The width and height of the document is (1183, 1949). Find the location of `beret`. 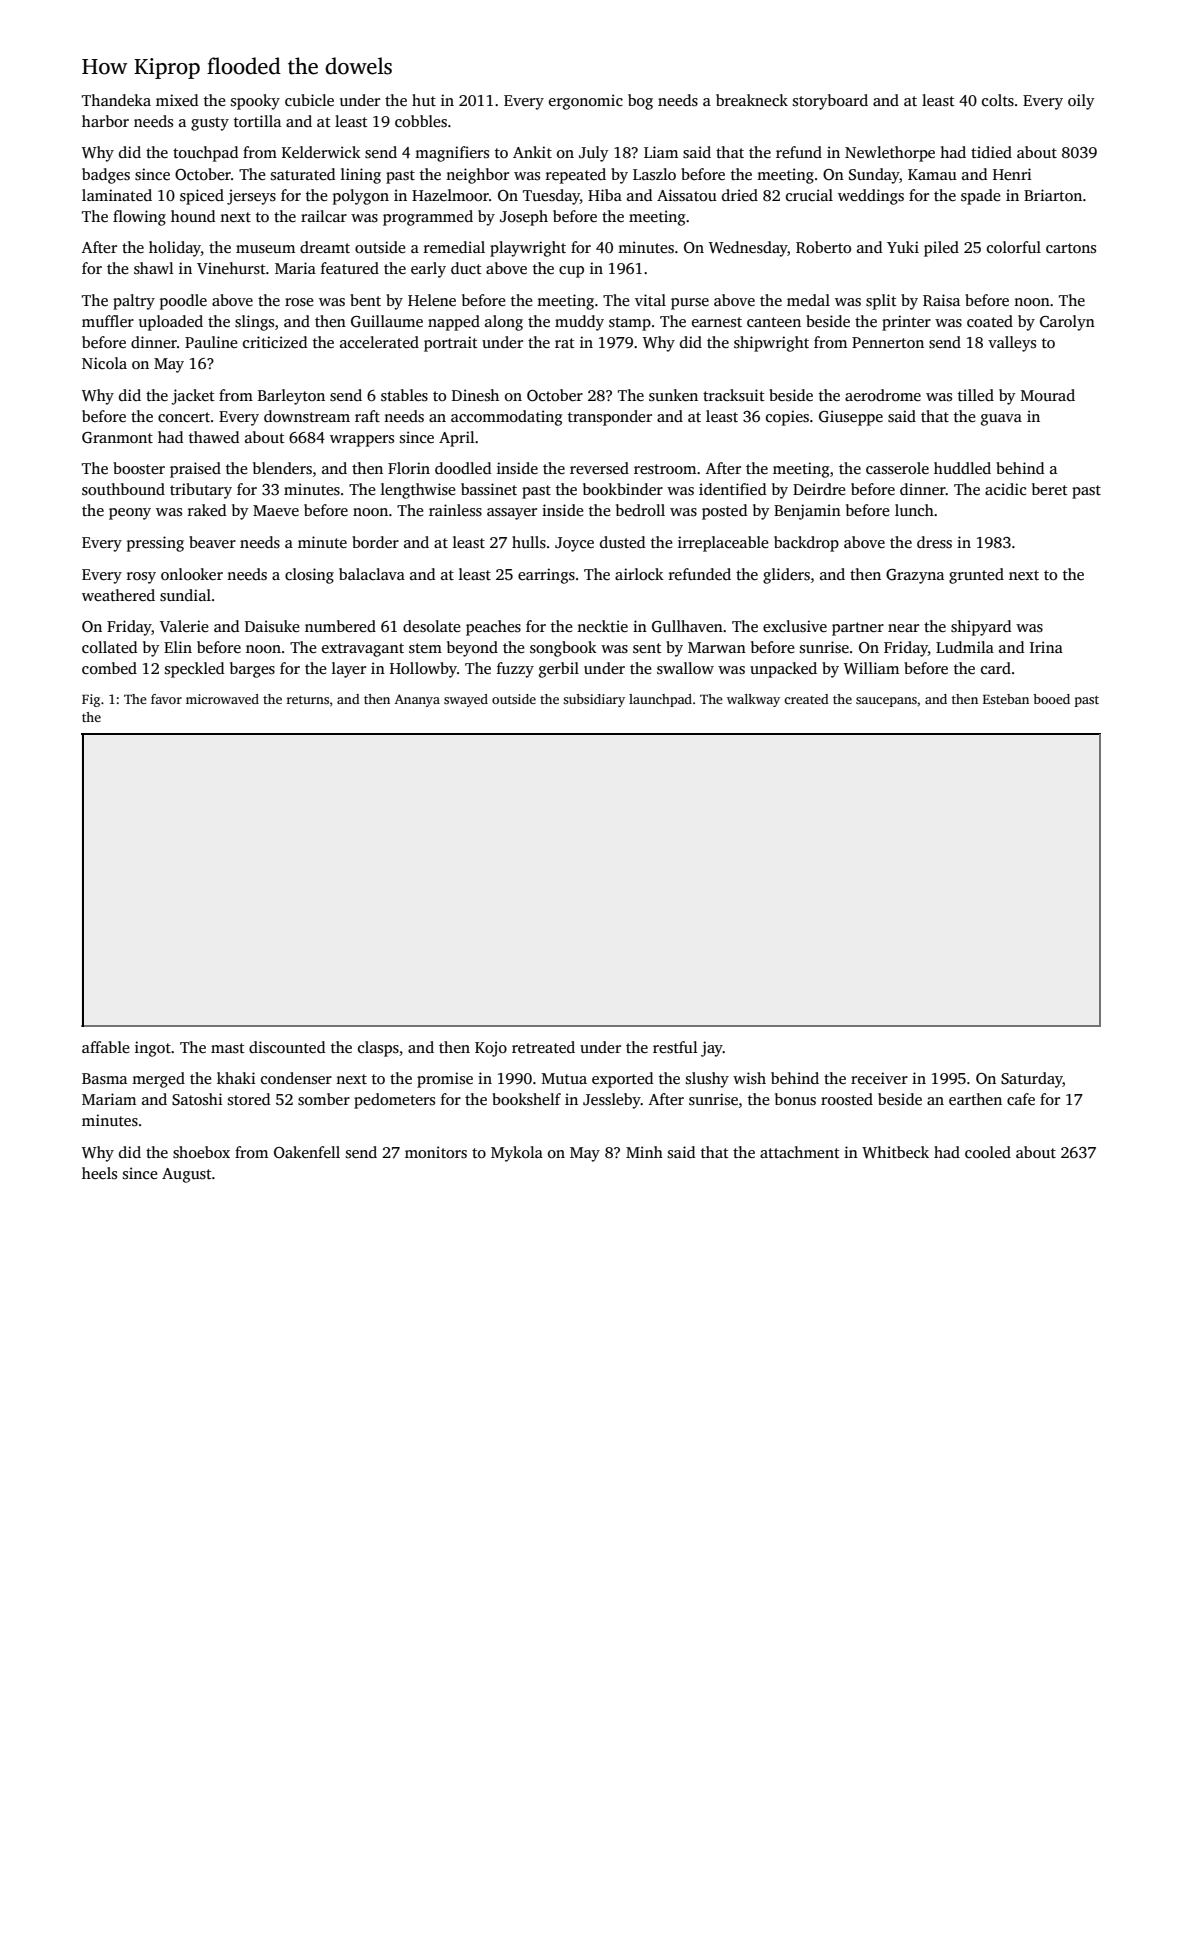

beret is located at coordinates (1050, 489).
